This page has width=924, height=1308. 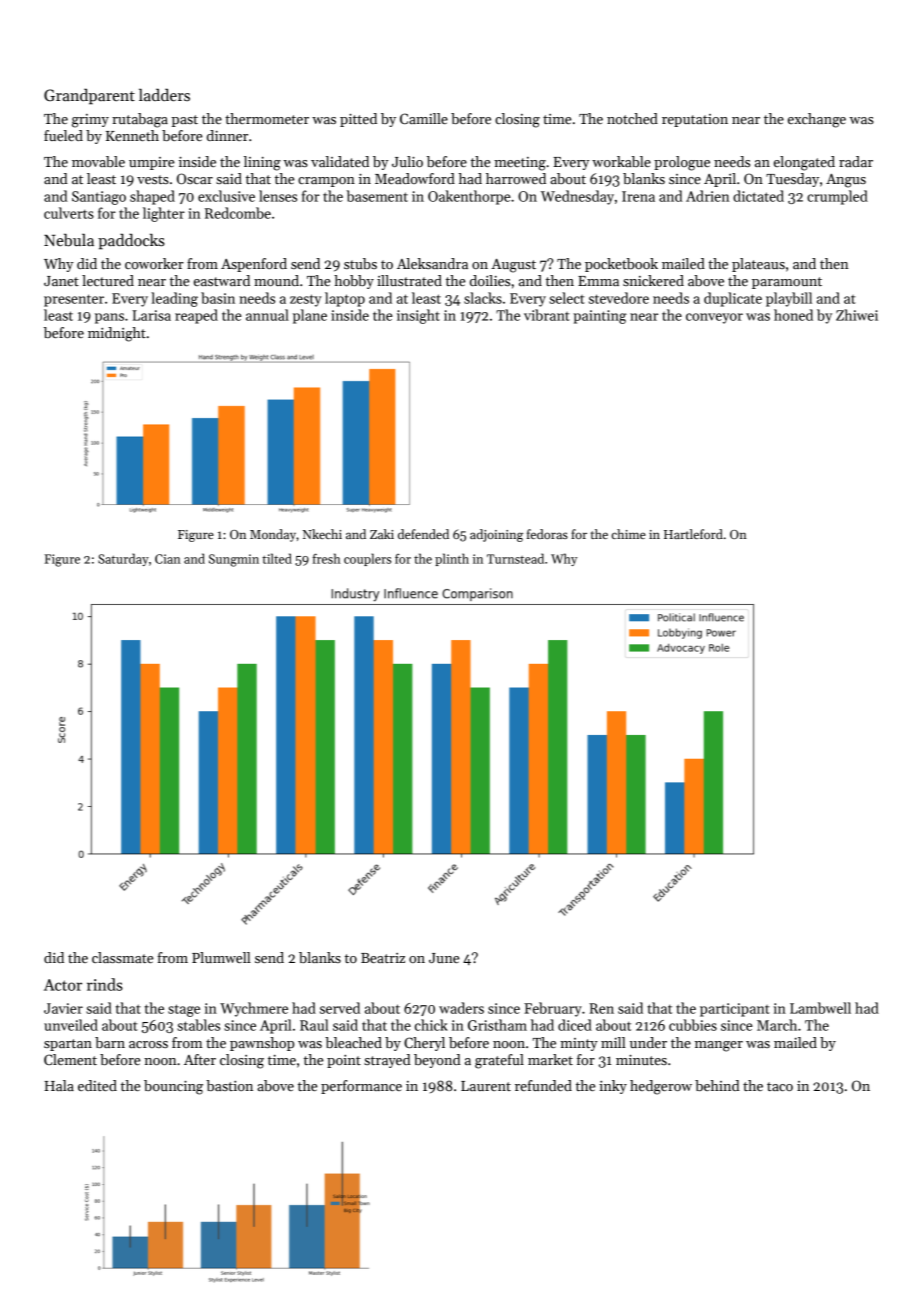 I want to click on Julio, so click(x=407, y=161).
